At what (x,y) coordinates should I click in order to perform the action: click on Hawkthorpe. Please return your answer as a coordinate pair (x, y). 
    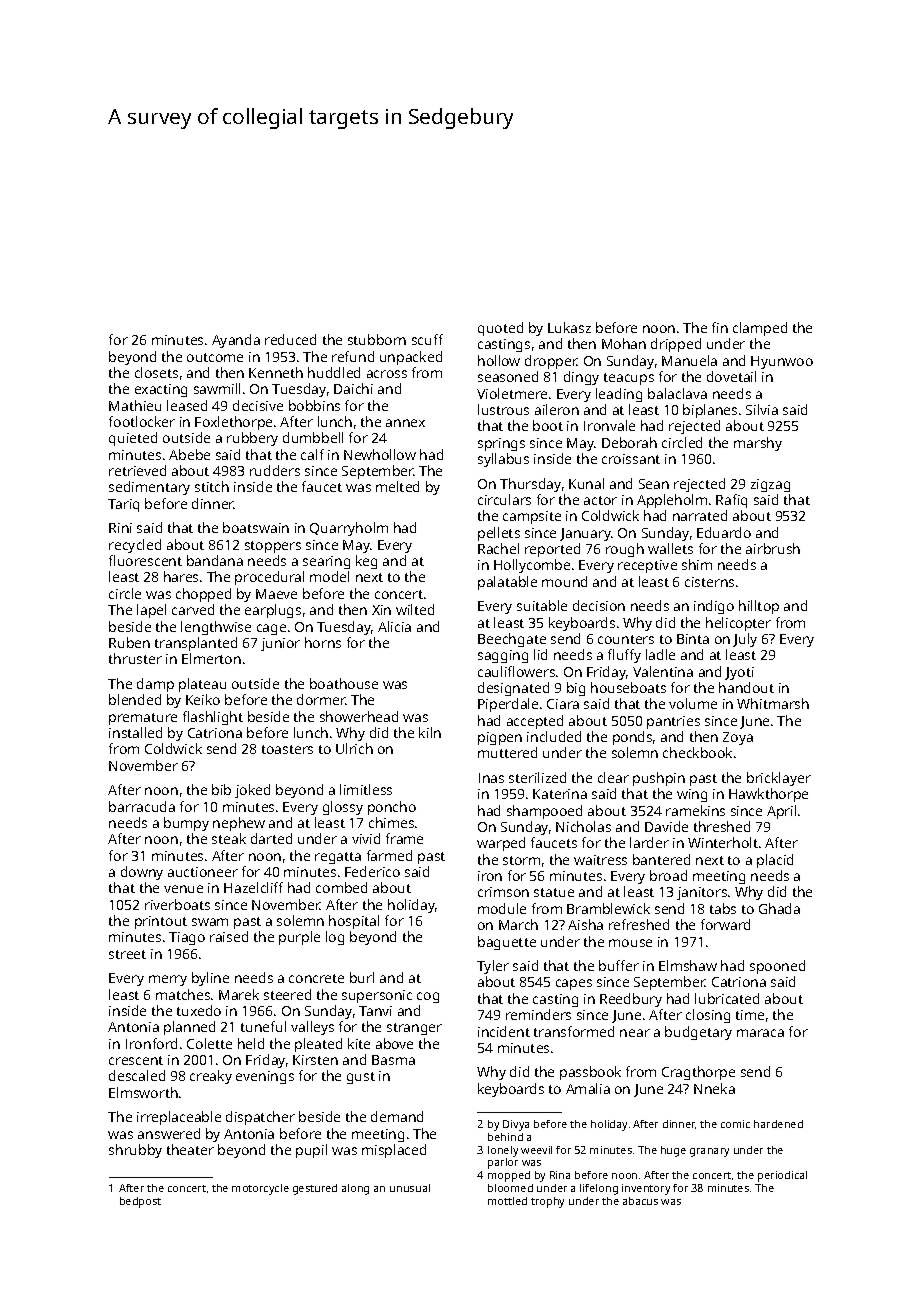
    Looking at the image, I should click on (768, 795).
